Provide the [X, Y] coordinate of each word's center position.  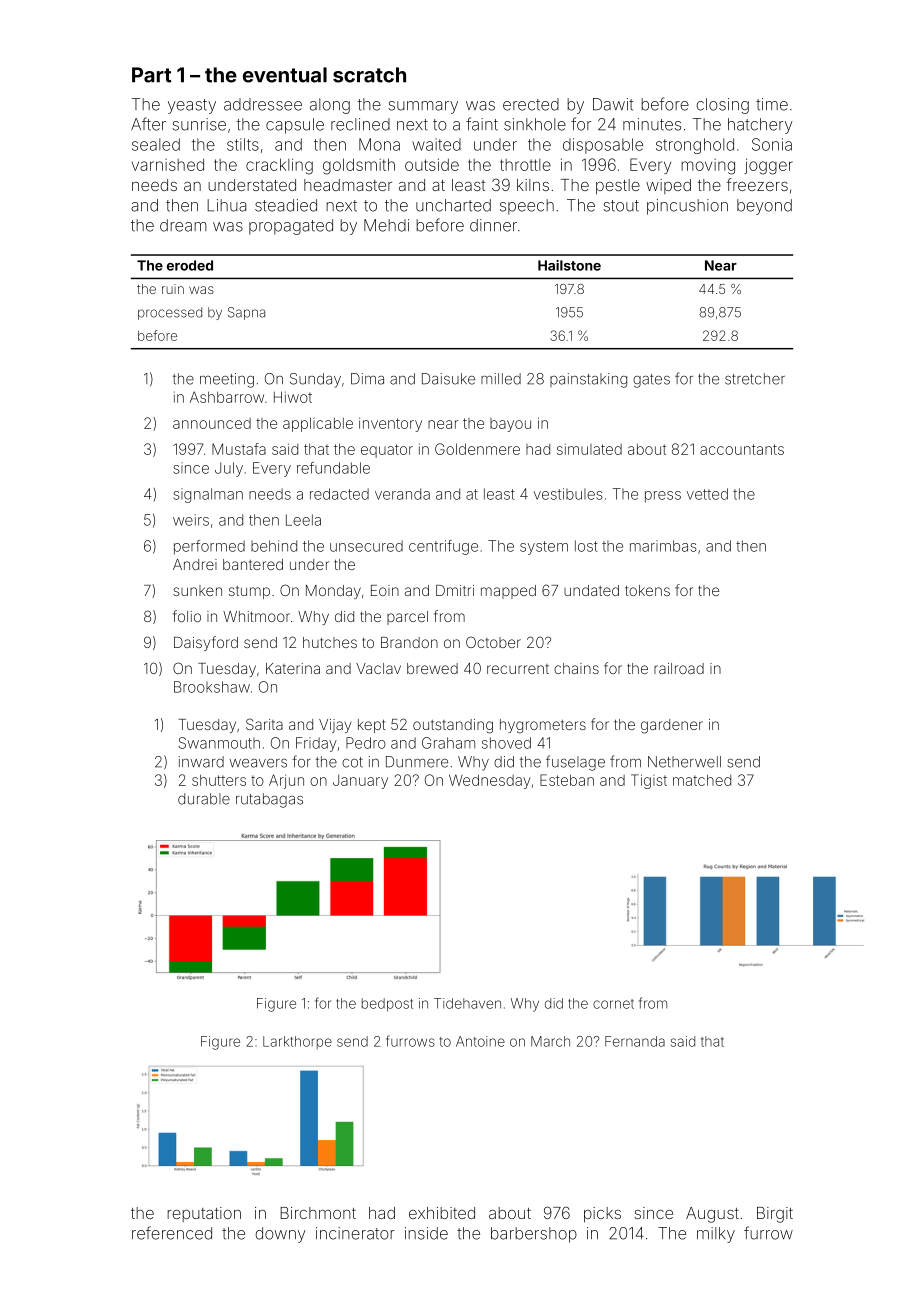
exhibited [442, 1213]
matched [702, 780]
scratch [369, 75]
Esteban [567, 780]
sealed [156, 144]
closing [722, 106]
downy [280, 1235]
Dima [367, 379]
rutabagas [269, 800]
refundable [333, 468]
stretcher [755, 379]
